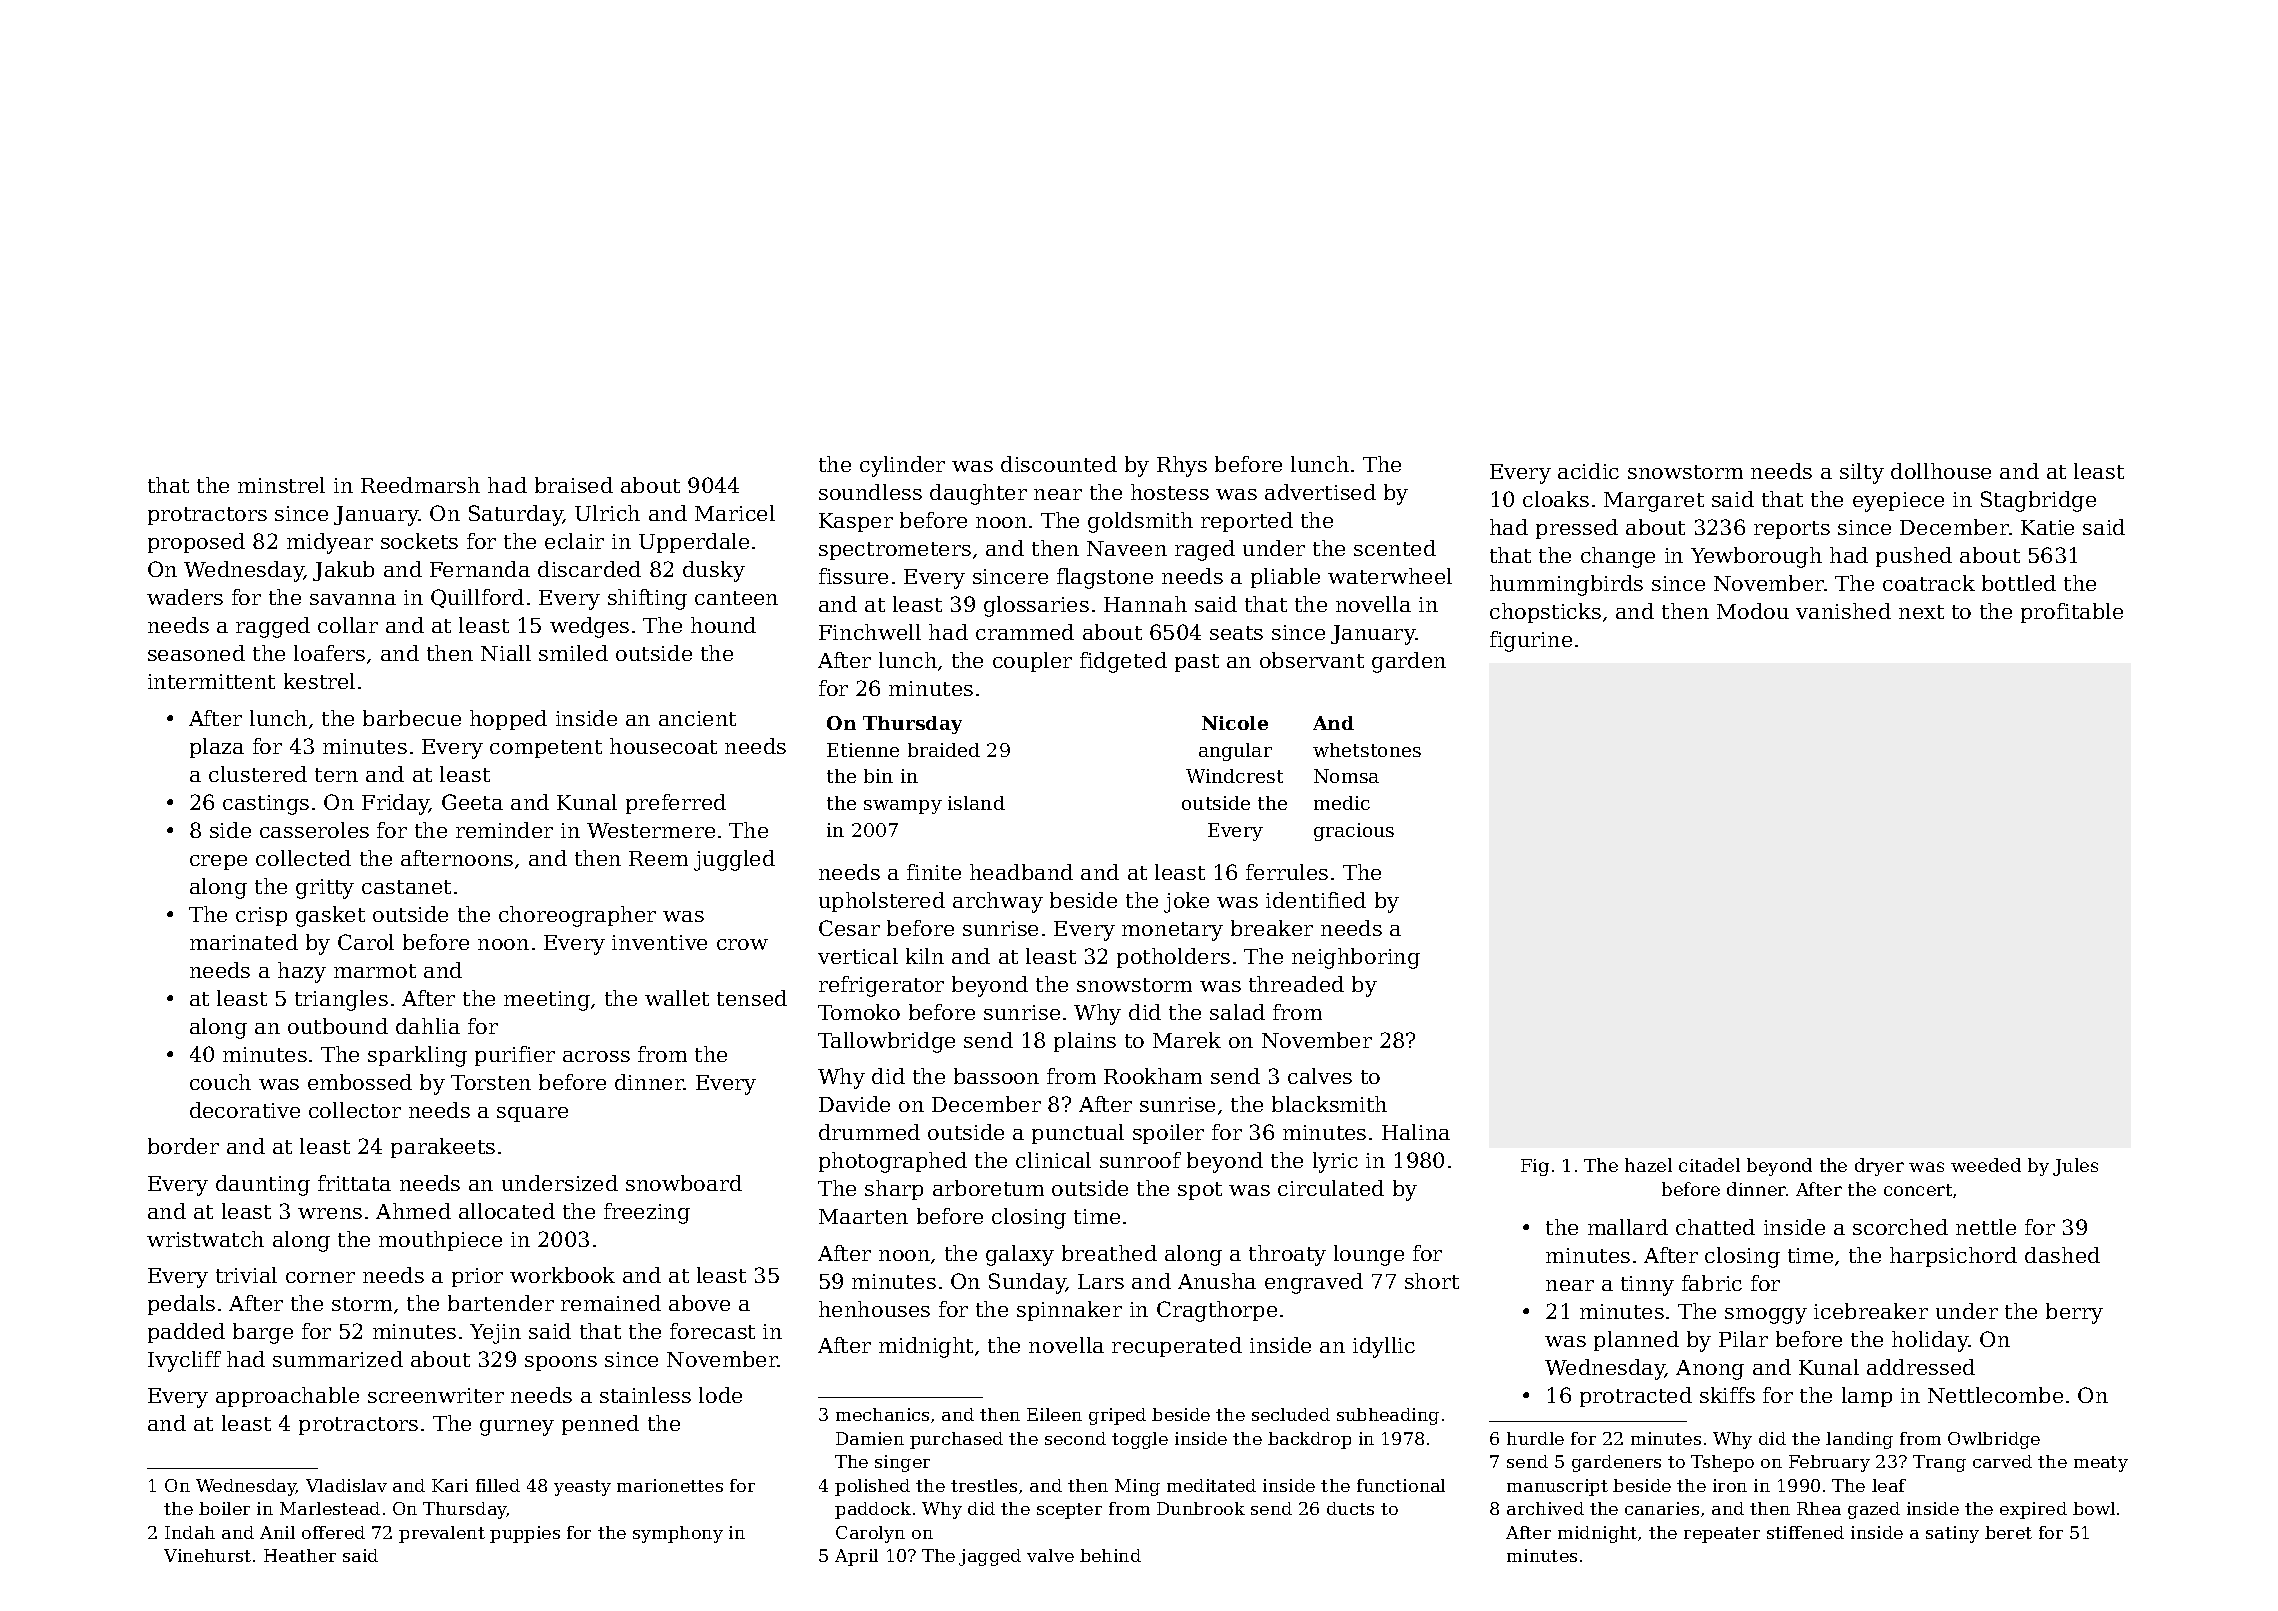 The image size is (2278, 1611). Describe the element at coordinates (1069, 1311) in the screenshot. I see `spinnaker` at that location.
